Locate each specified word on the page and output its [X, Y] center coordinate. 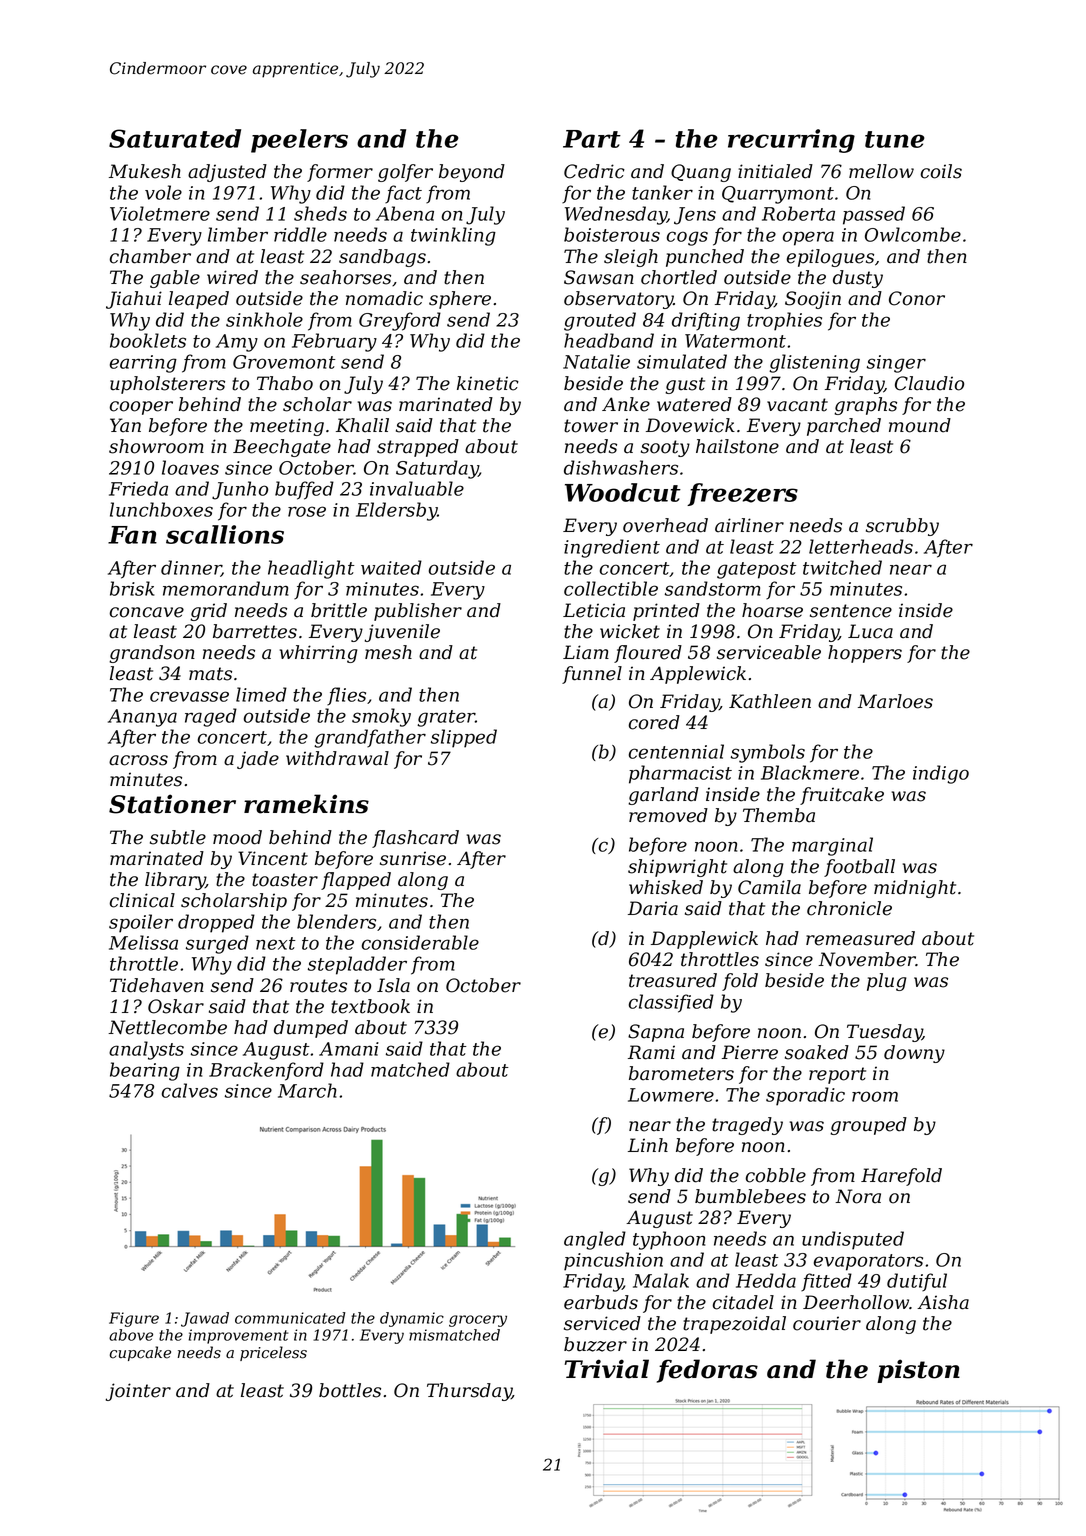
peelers [299, 141]
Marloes [895, 701]
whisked [666, 887]
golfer [405, 173]
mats [210, 674]
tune [895, 139]
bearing [145, 1071]
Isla [393, 985]
